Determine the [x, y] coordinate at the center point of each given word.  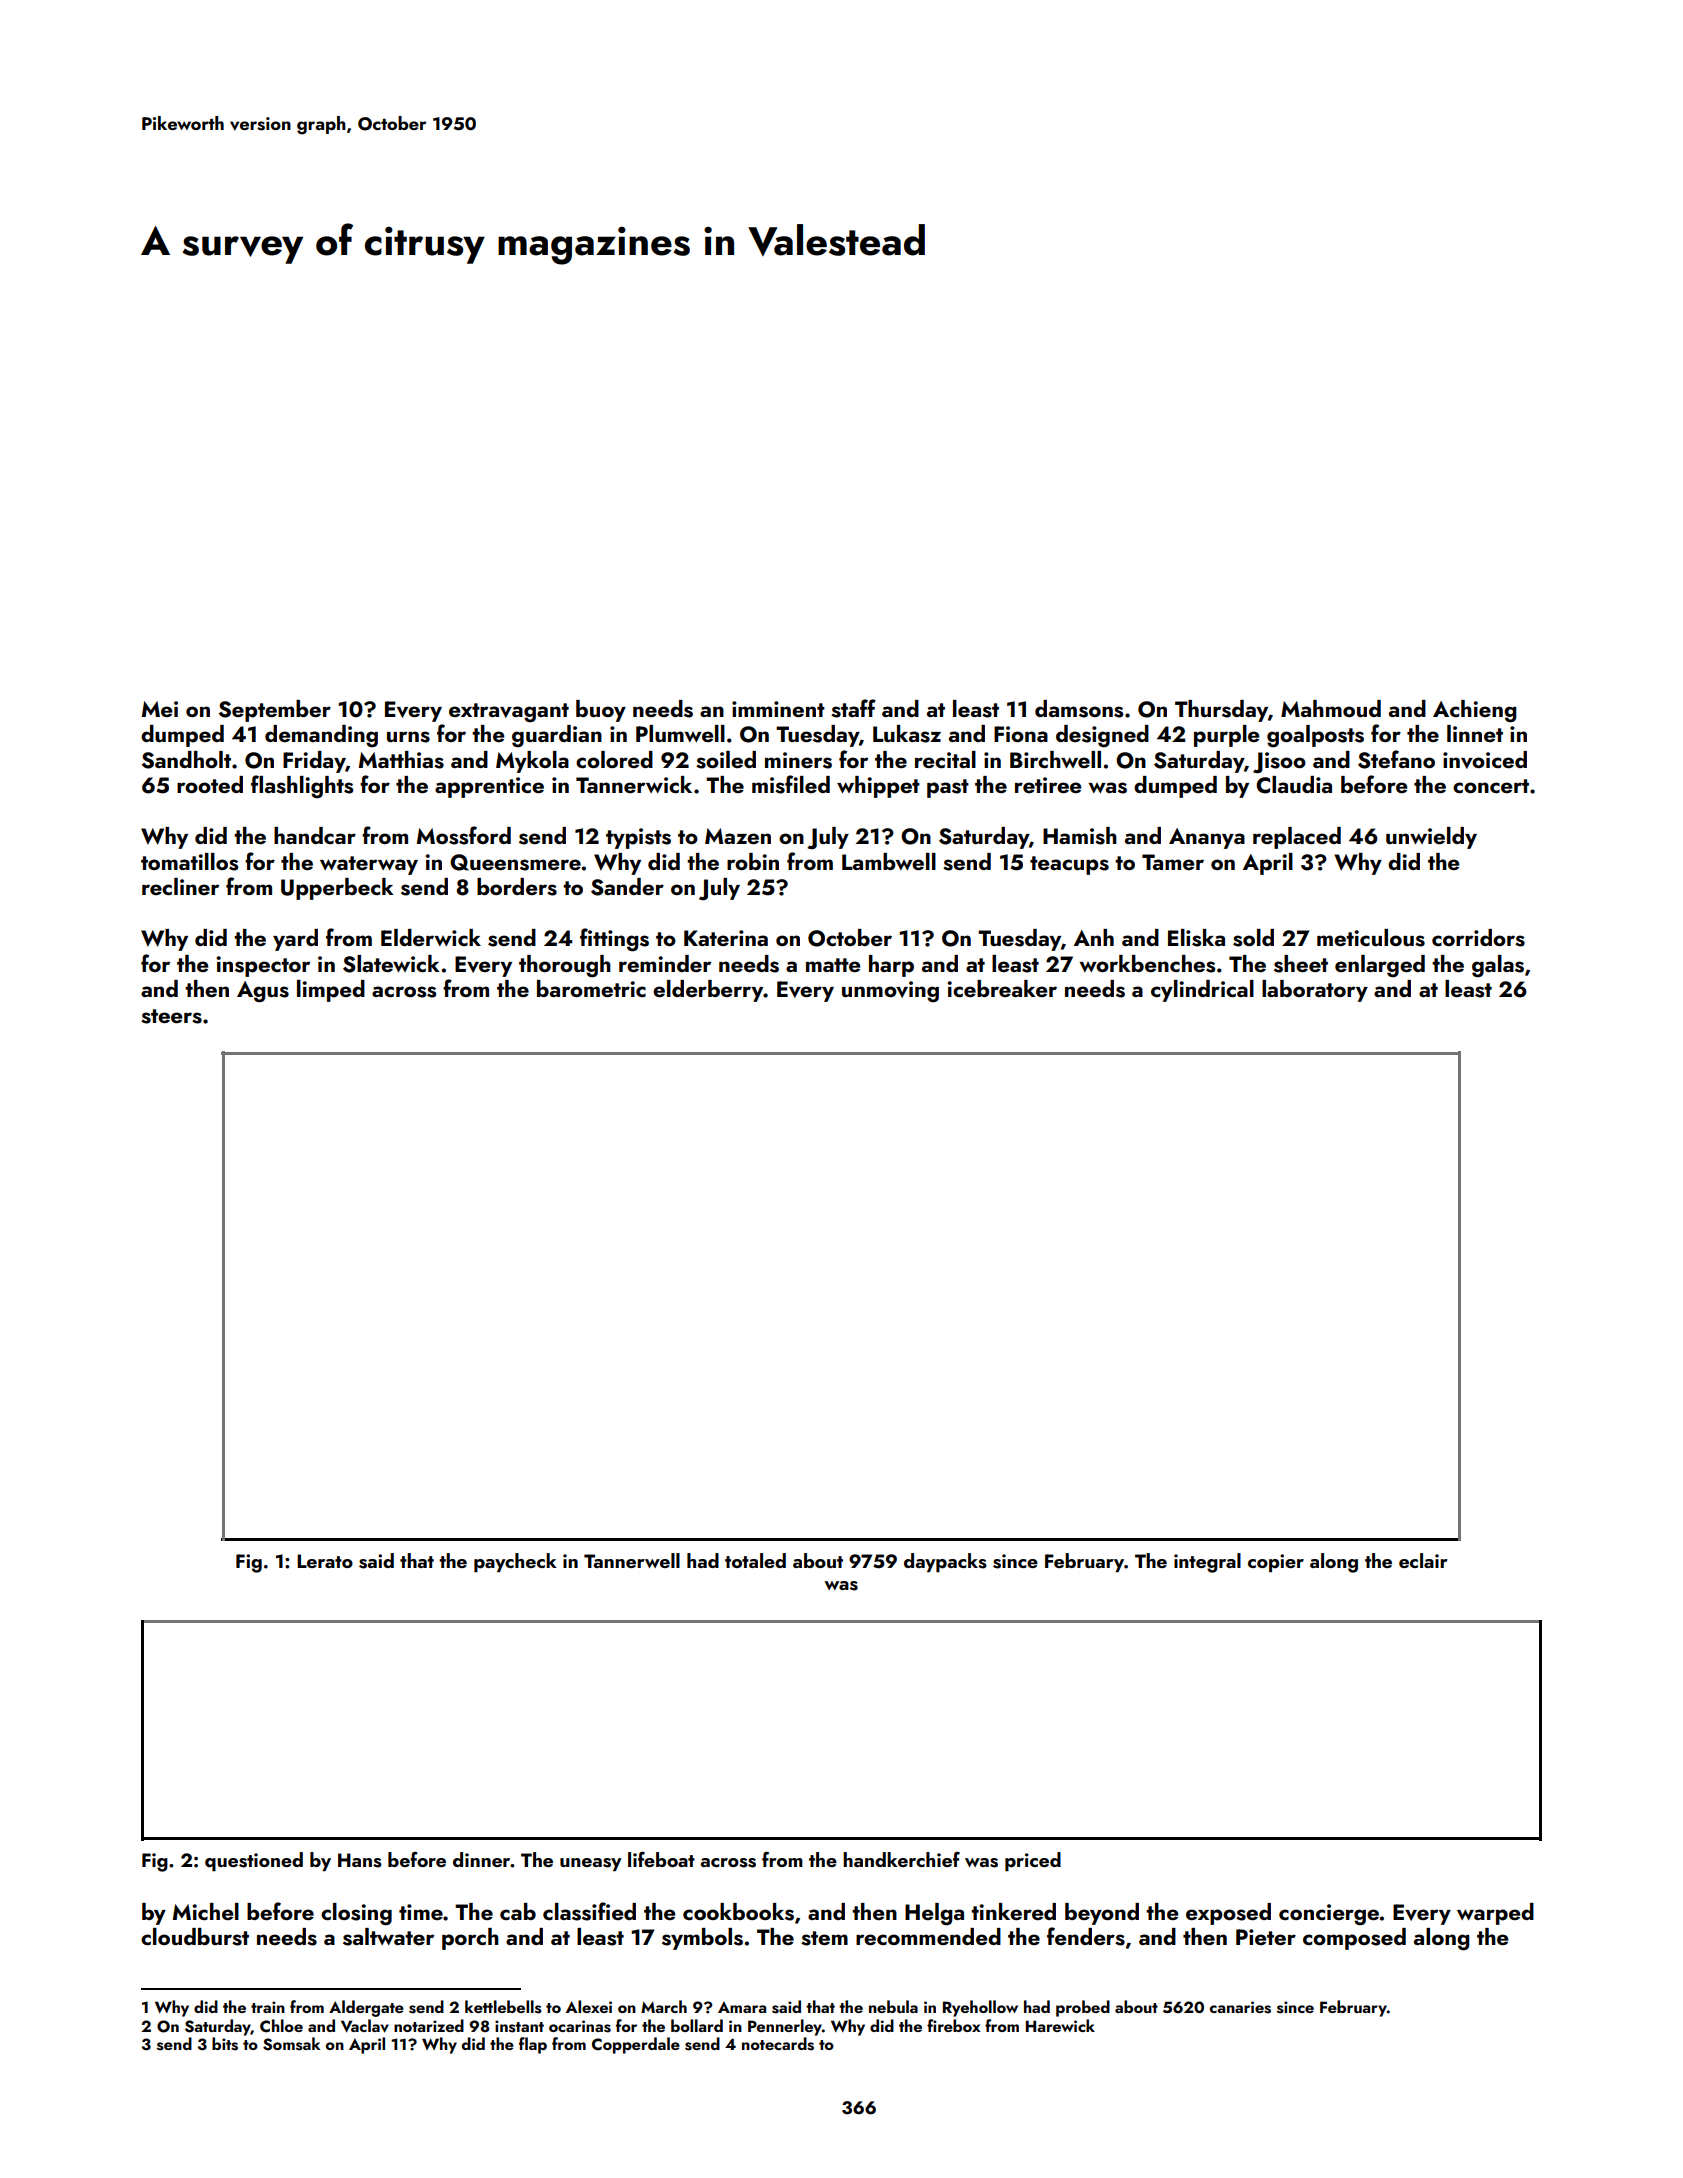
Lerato [325, 1561]
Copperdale [636, 2045]
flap [533, 2045]
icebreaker [1002, 988]
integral [1207, 1563]
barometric [591, 988]
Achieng [1475, 711]
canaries [1240, 2007]
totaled [755, 1560]
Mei [159, 709]
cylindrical [1202, 991]
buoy [601, 711]
